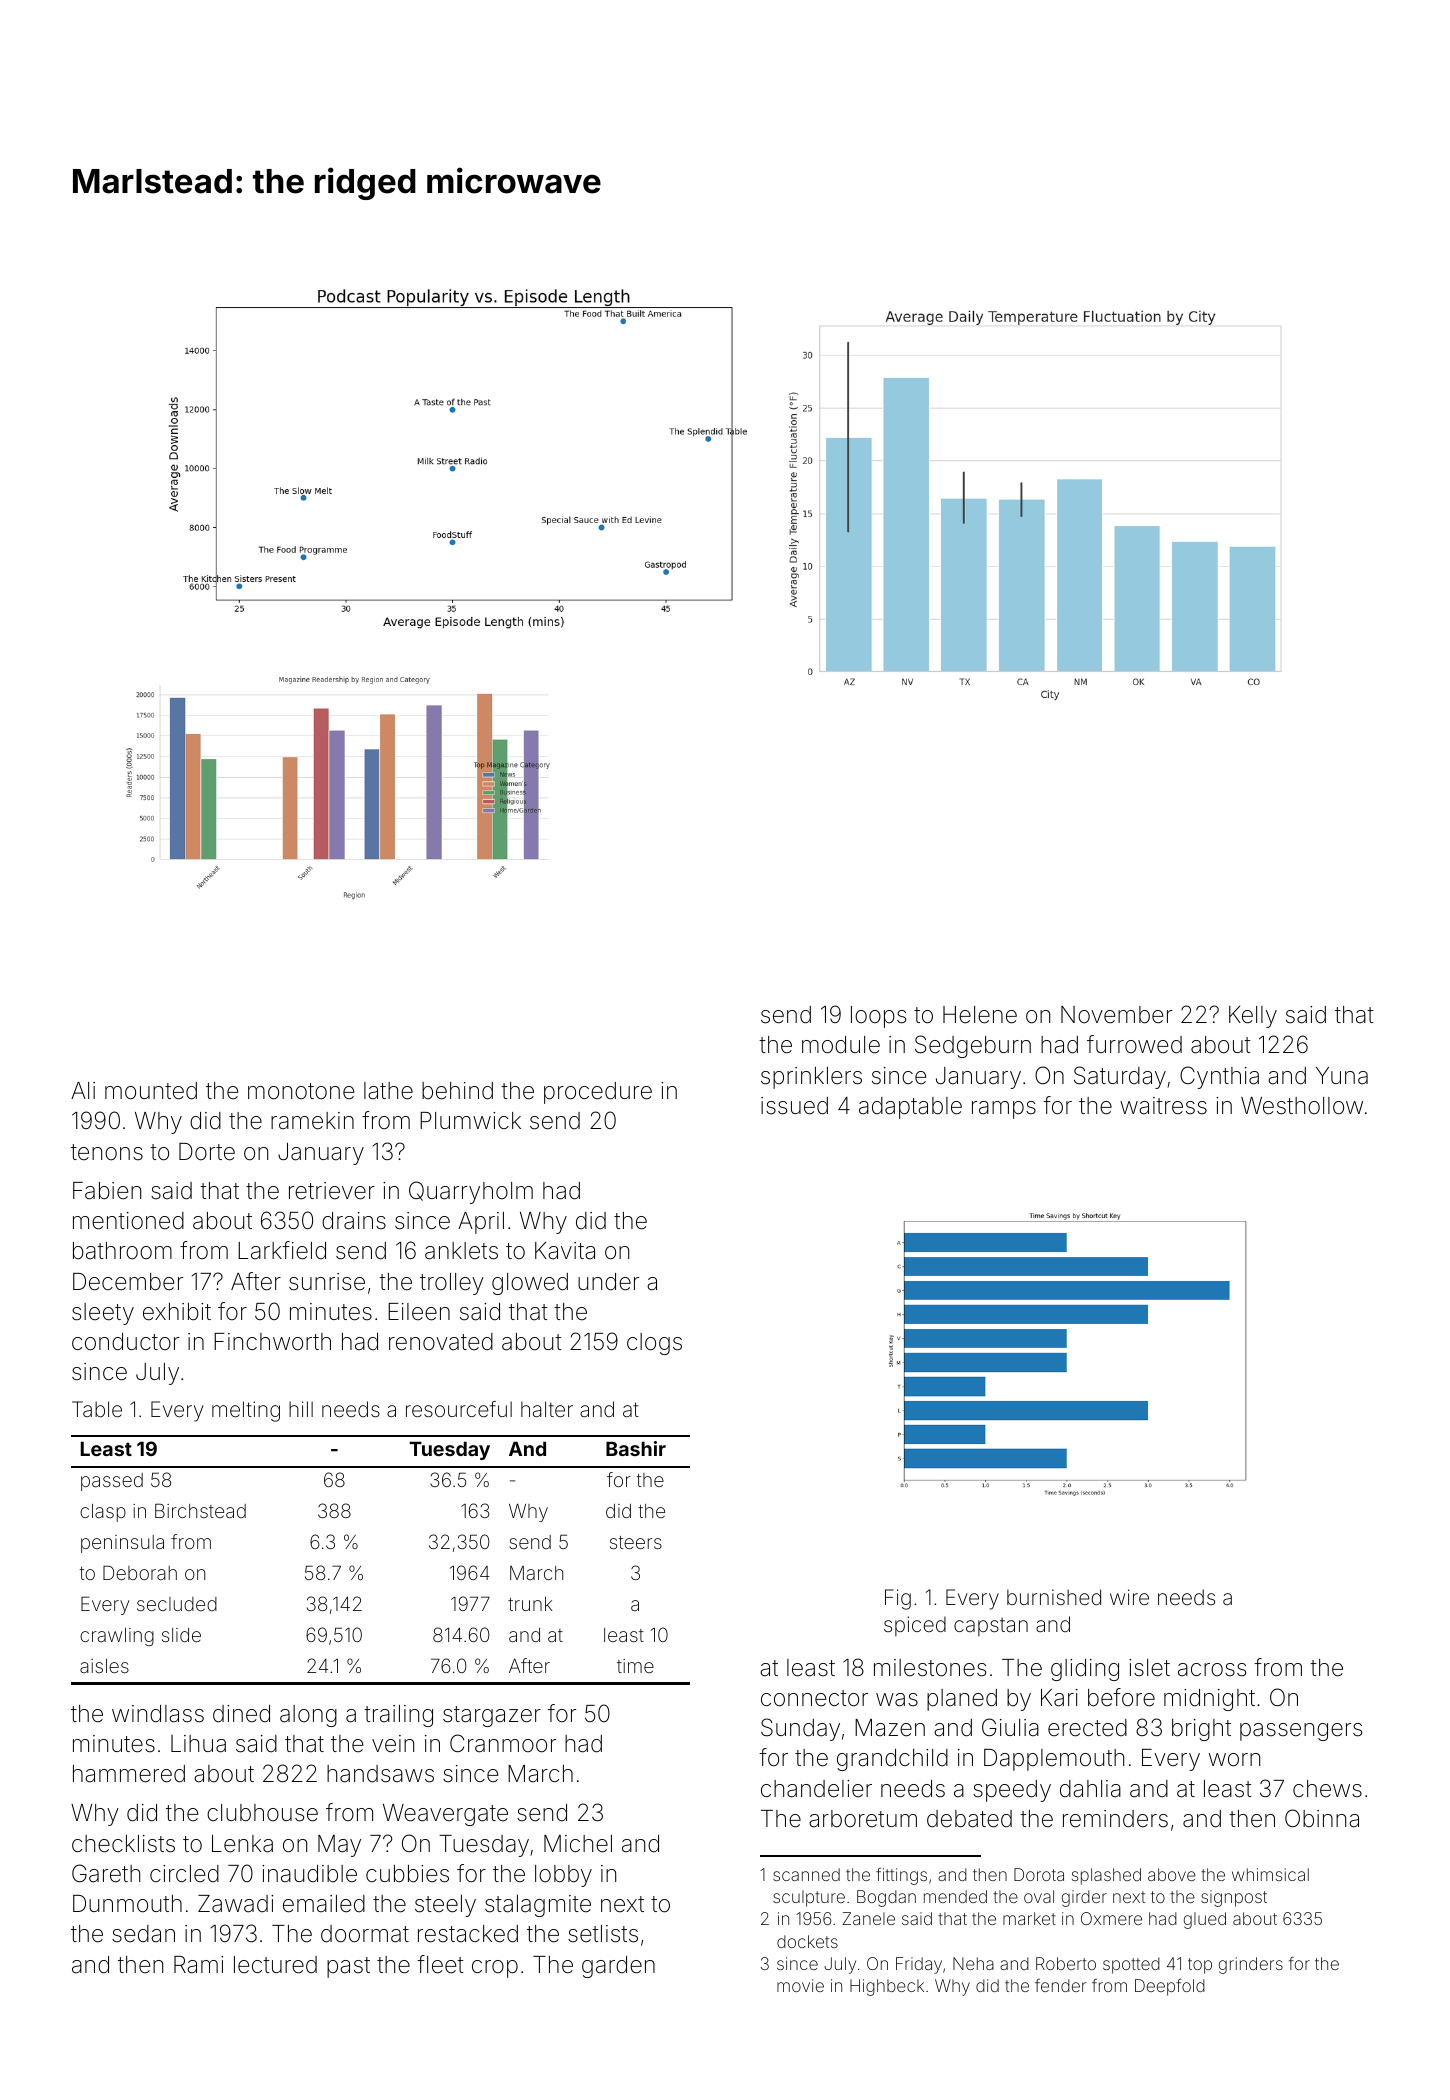 Image resolution: width=1450 pixels, height=2100 pixels. I want to click on Deepfold, so click(1170, 1987).
